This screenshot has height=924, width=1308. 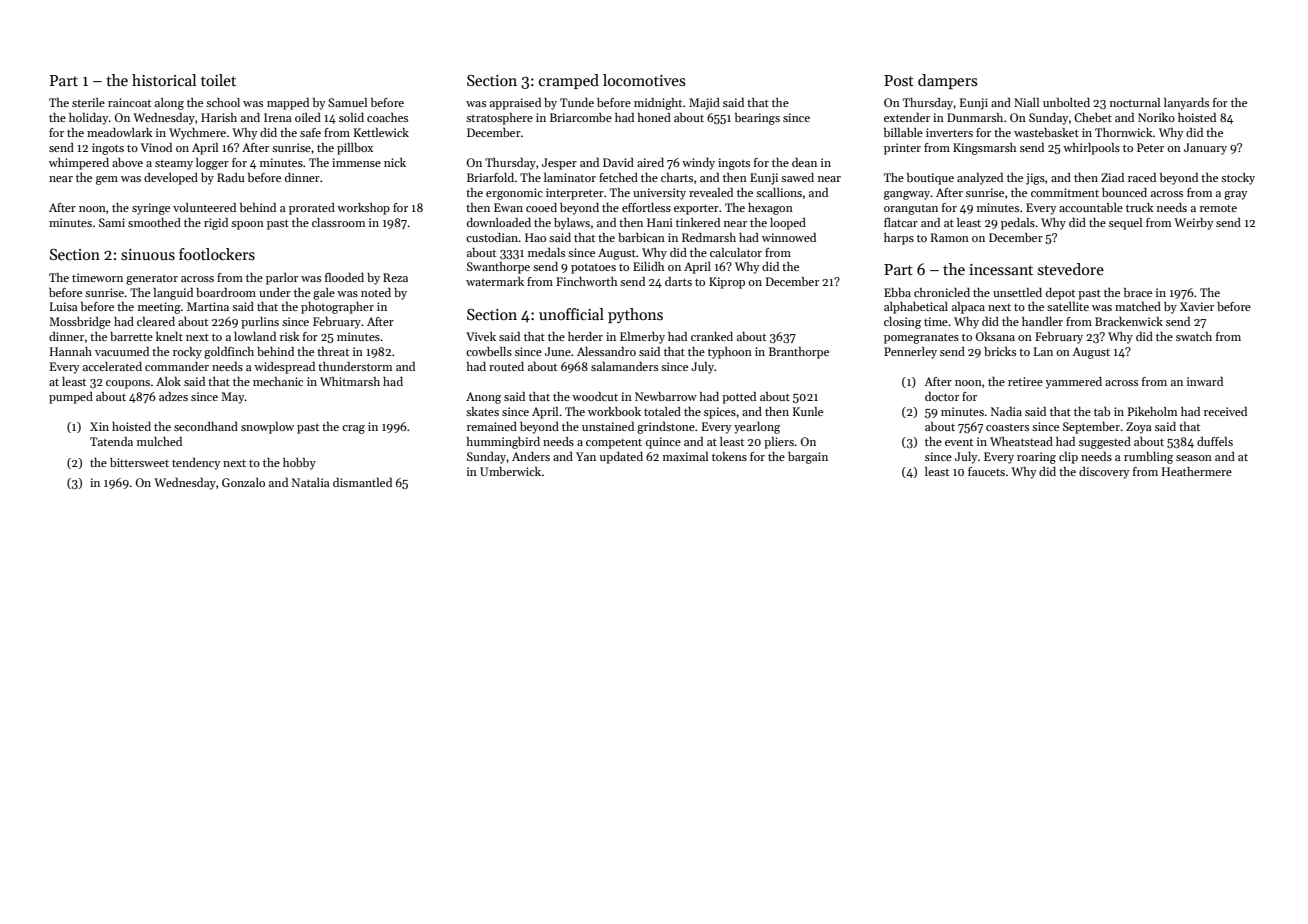 I want to click on duffels, so click(x=1215, y=441).
